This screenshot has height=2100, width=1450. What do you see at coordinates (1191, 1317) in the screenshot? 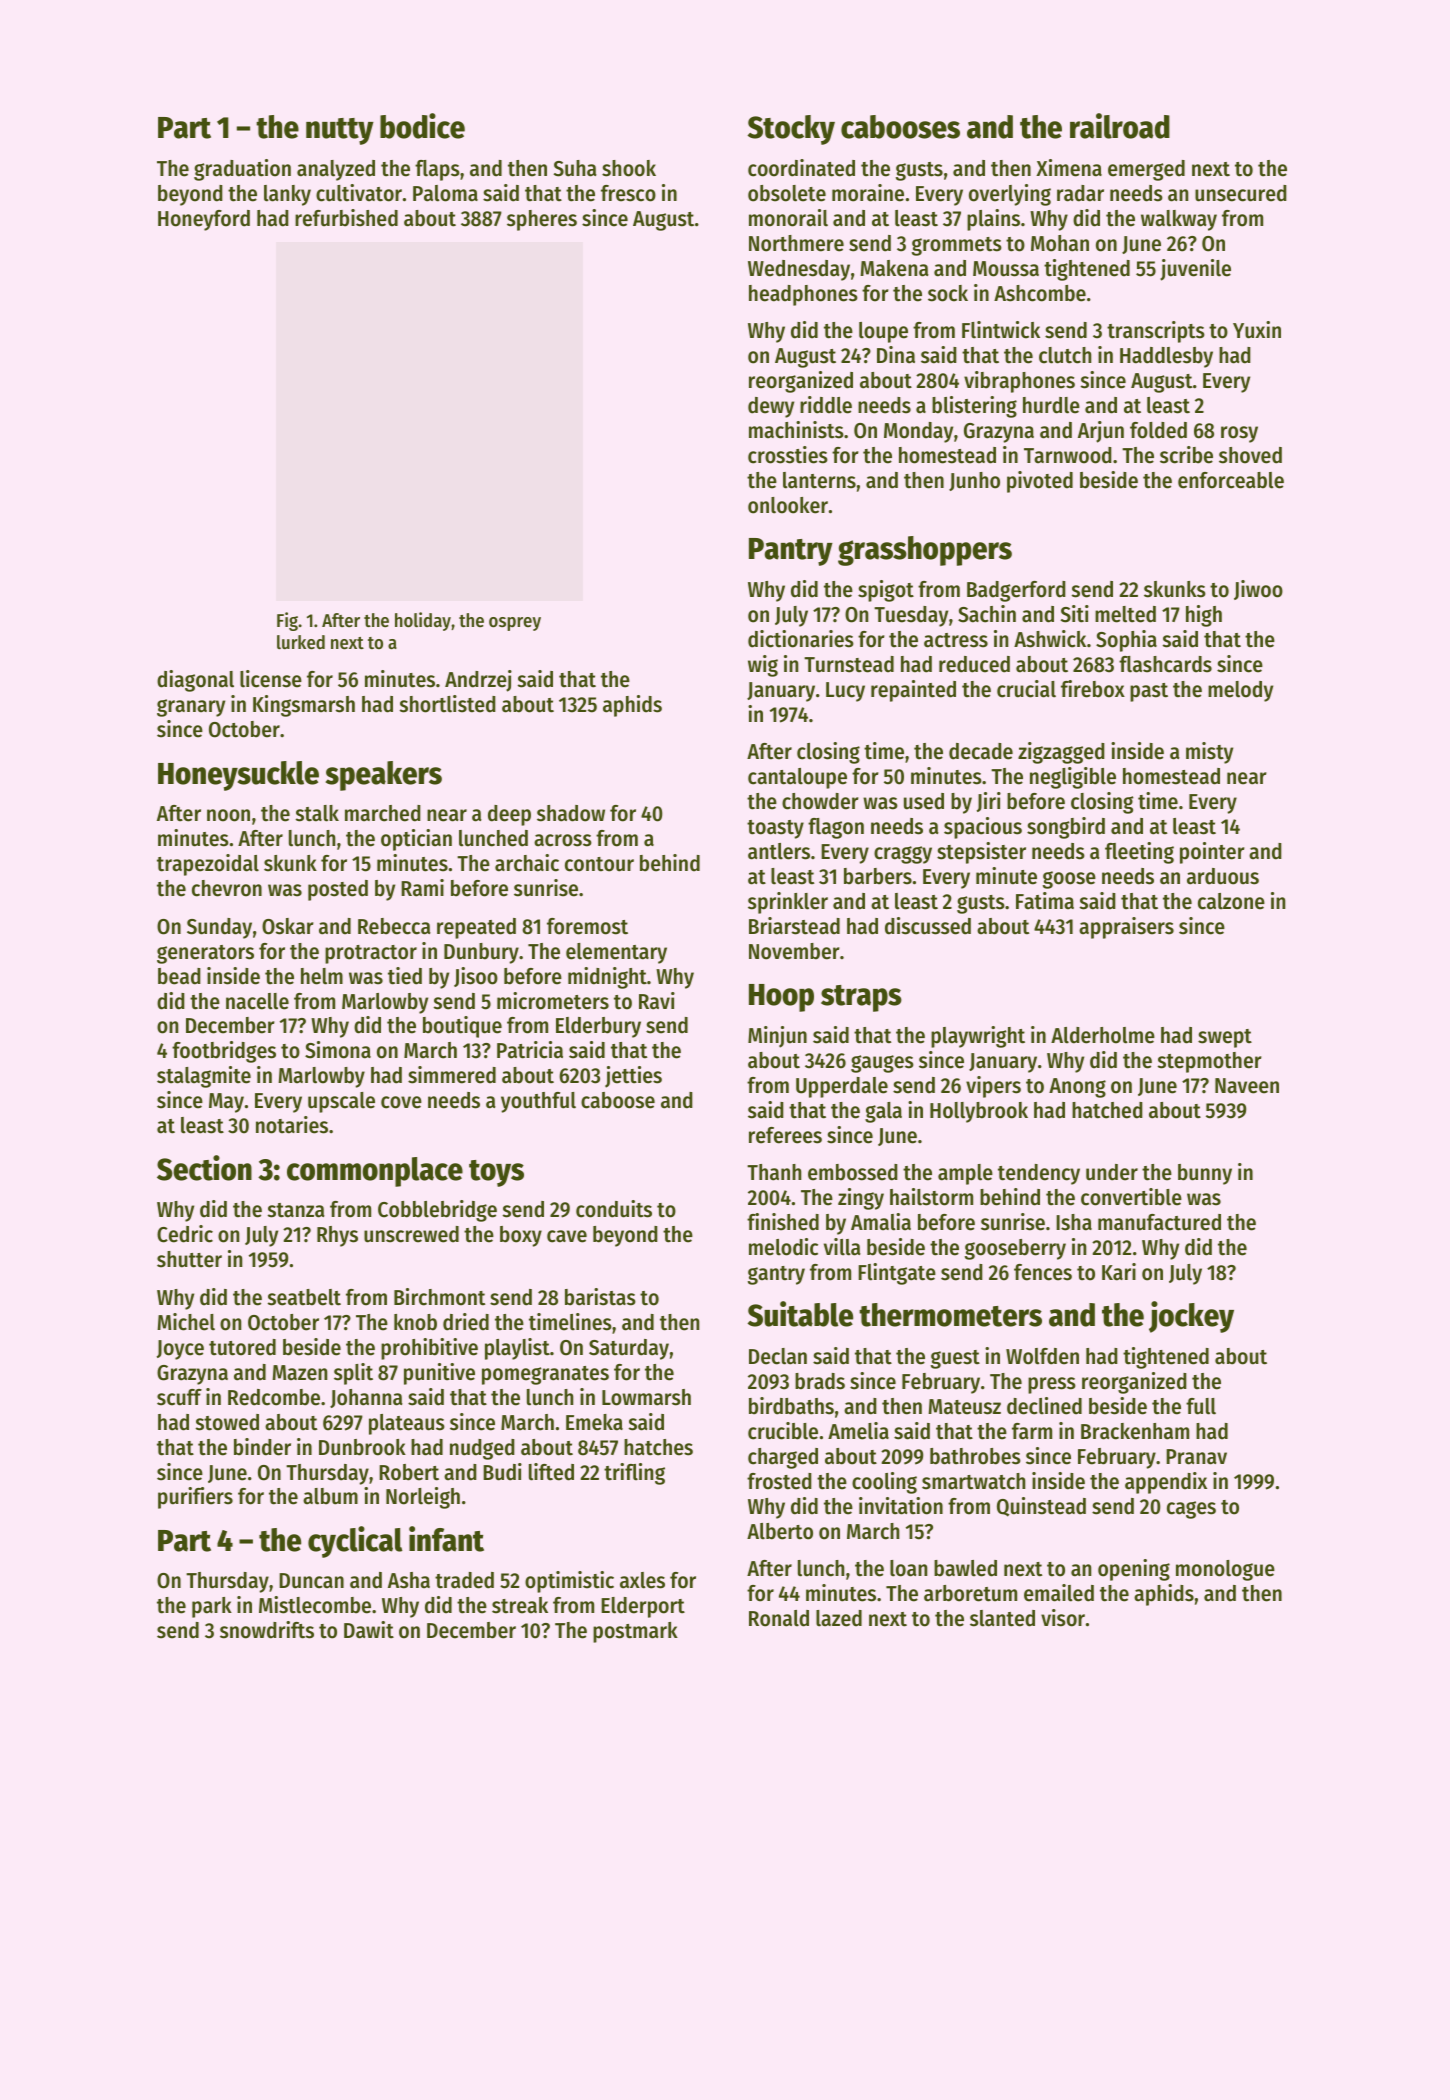
I see `jockey` at bounding box center [1191, 1317].
